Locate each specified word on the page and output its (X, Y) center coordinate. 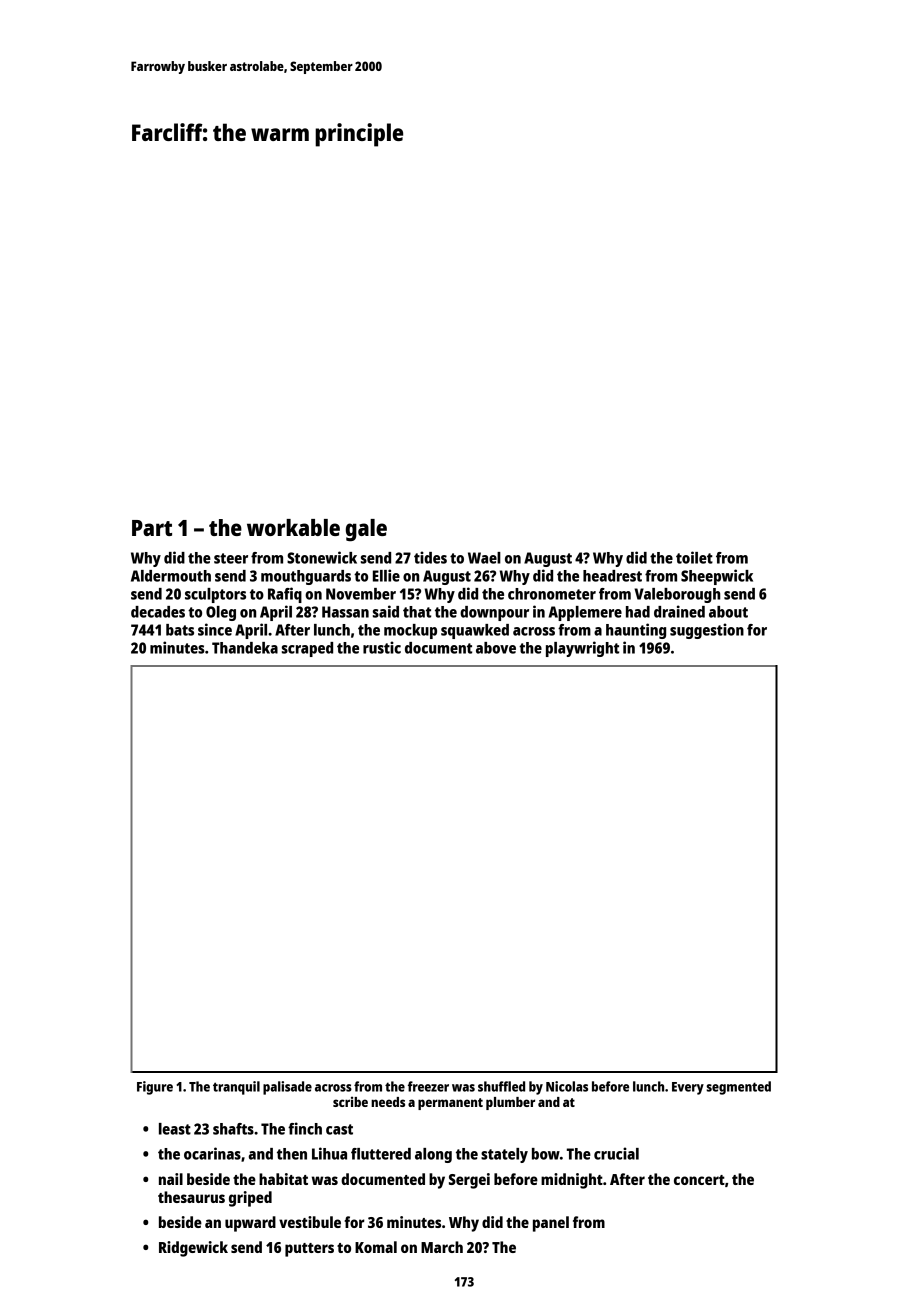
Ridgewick (193, 1249)
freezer (428, 1086)
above (496, 648)
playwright (582, 649)
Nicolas (567, 1086)
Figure (155, 1088)
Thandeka (245, 648)
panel (551, 1224)
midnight (572, 1181)
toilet (694, 557)
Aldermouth (171, 576)
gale (366, 530)
